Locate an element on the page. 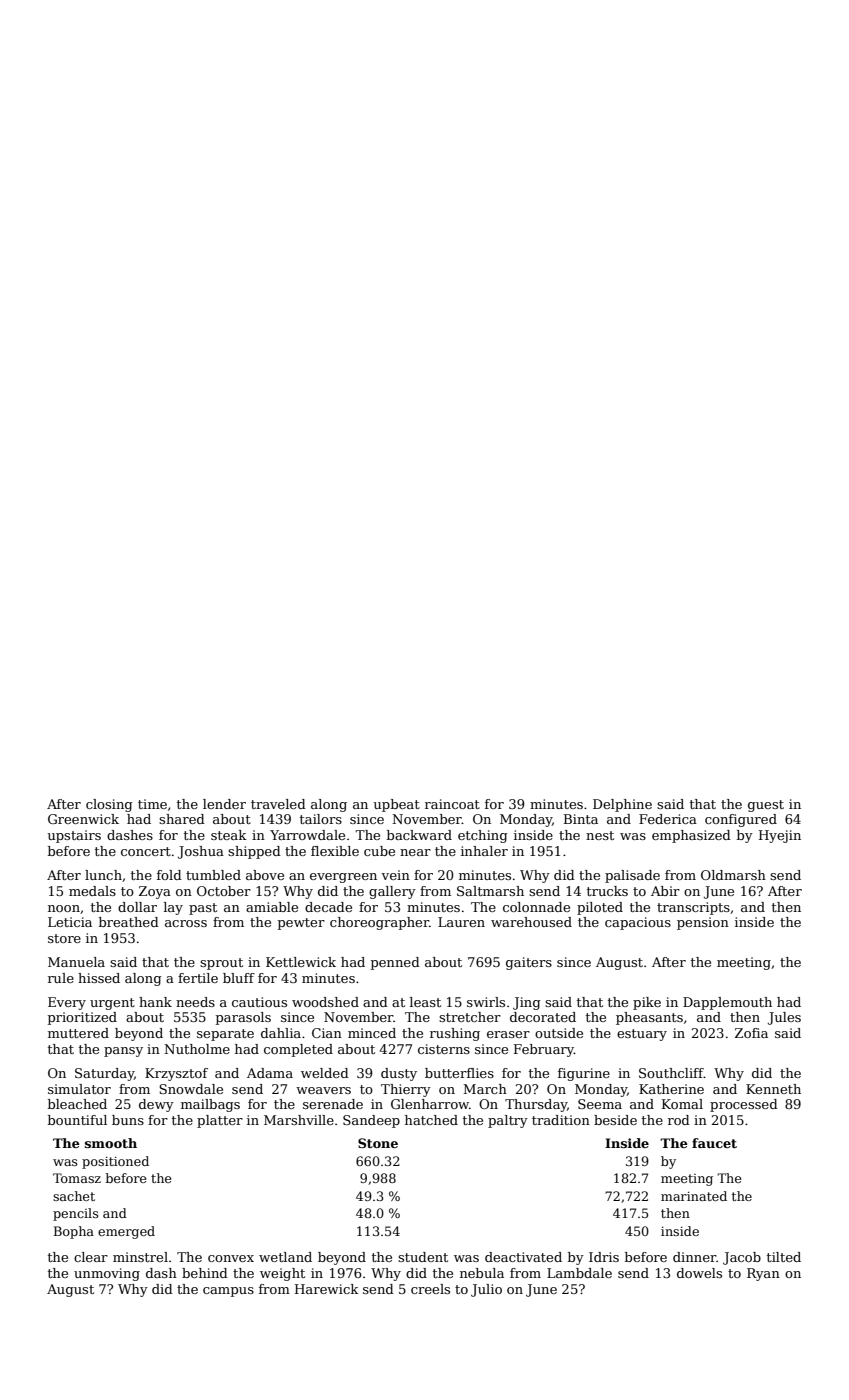 This image has height=1400, width=849. faucet is located at coordinates (714, 1143).
